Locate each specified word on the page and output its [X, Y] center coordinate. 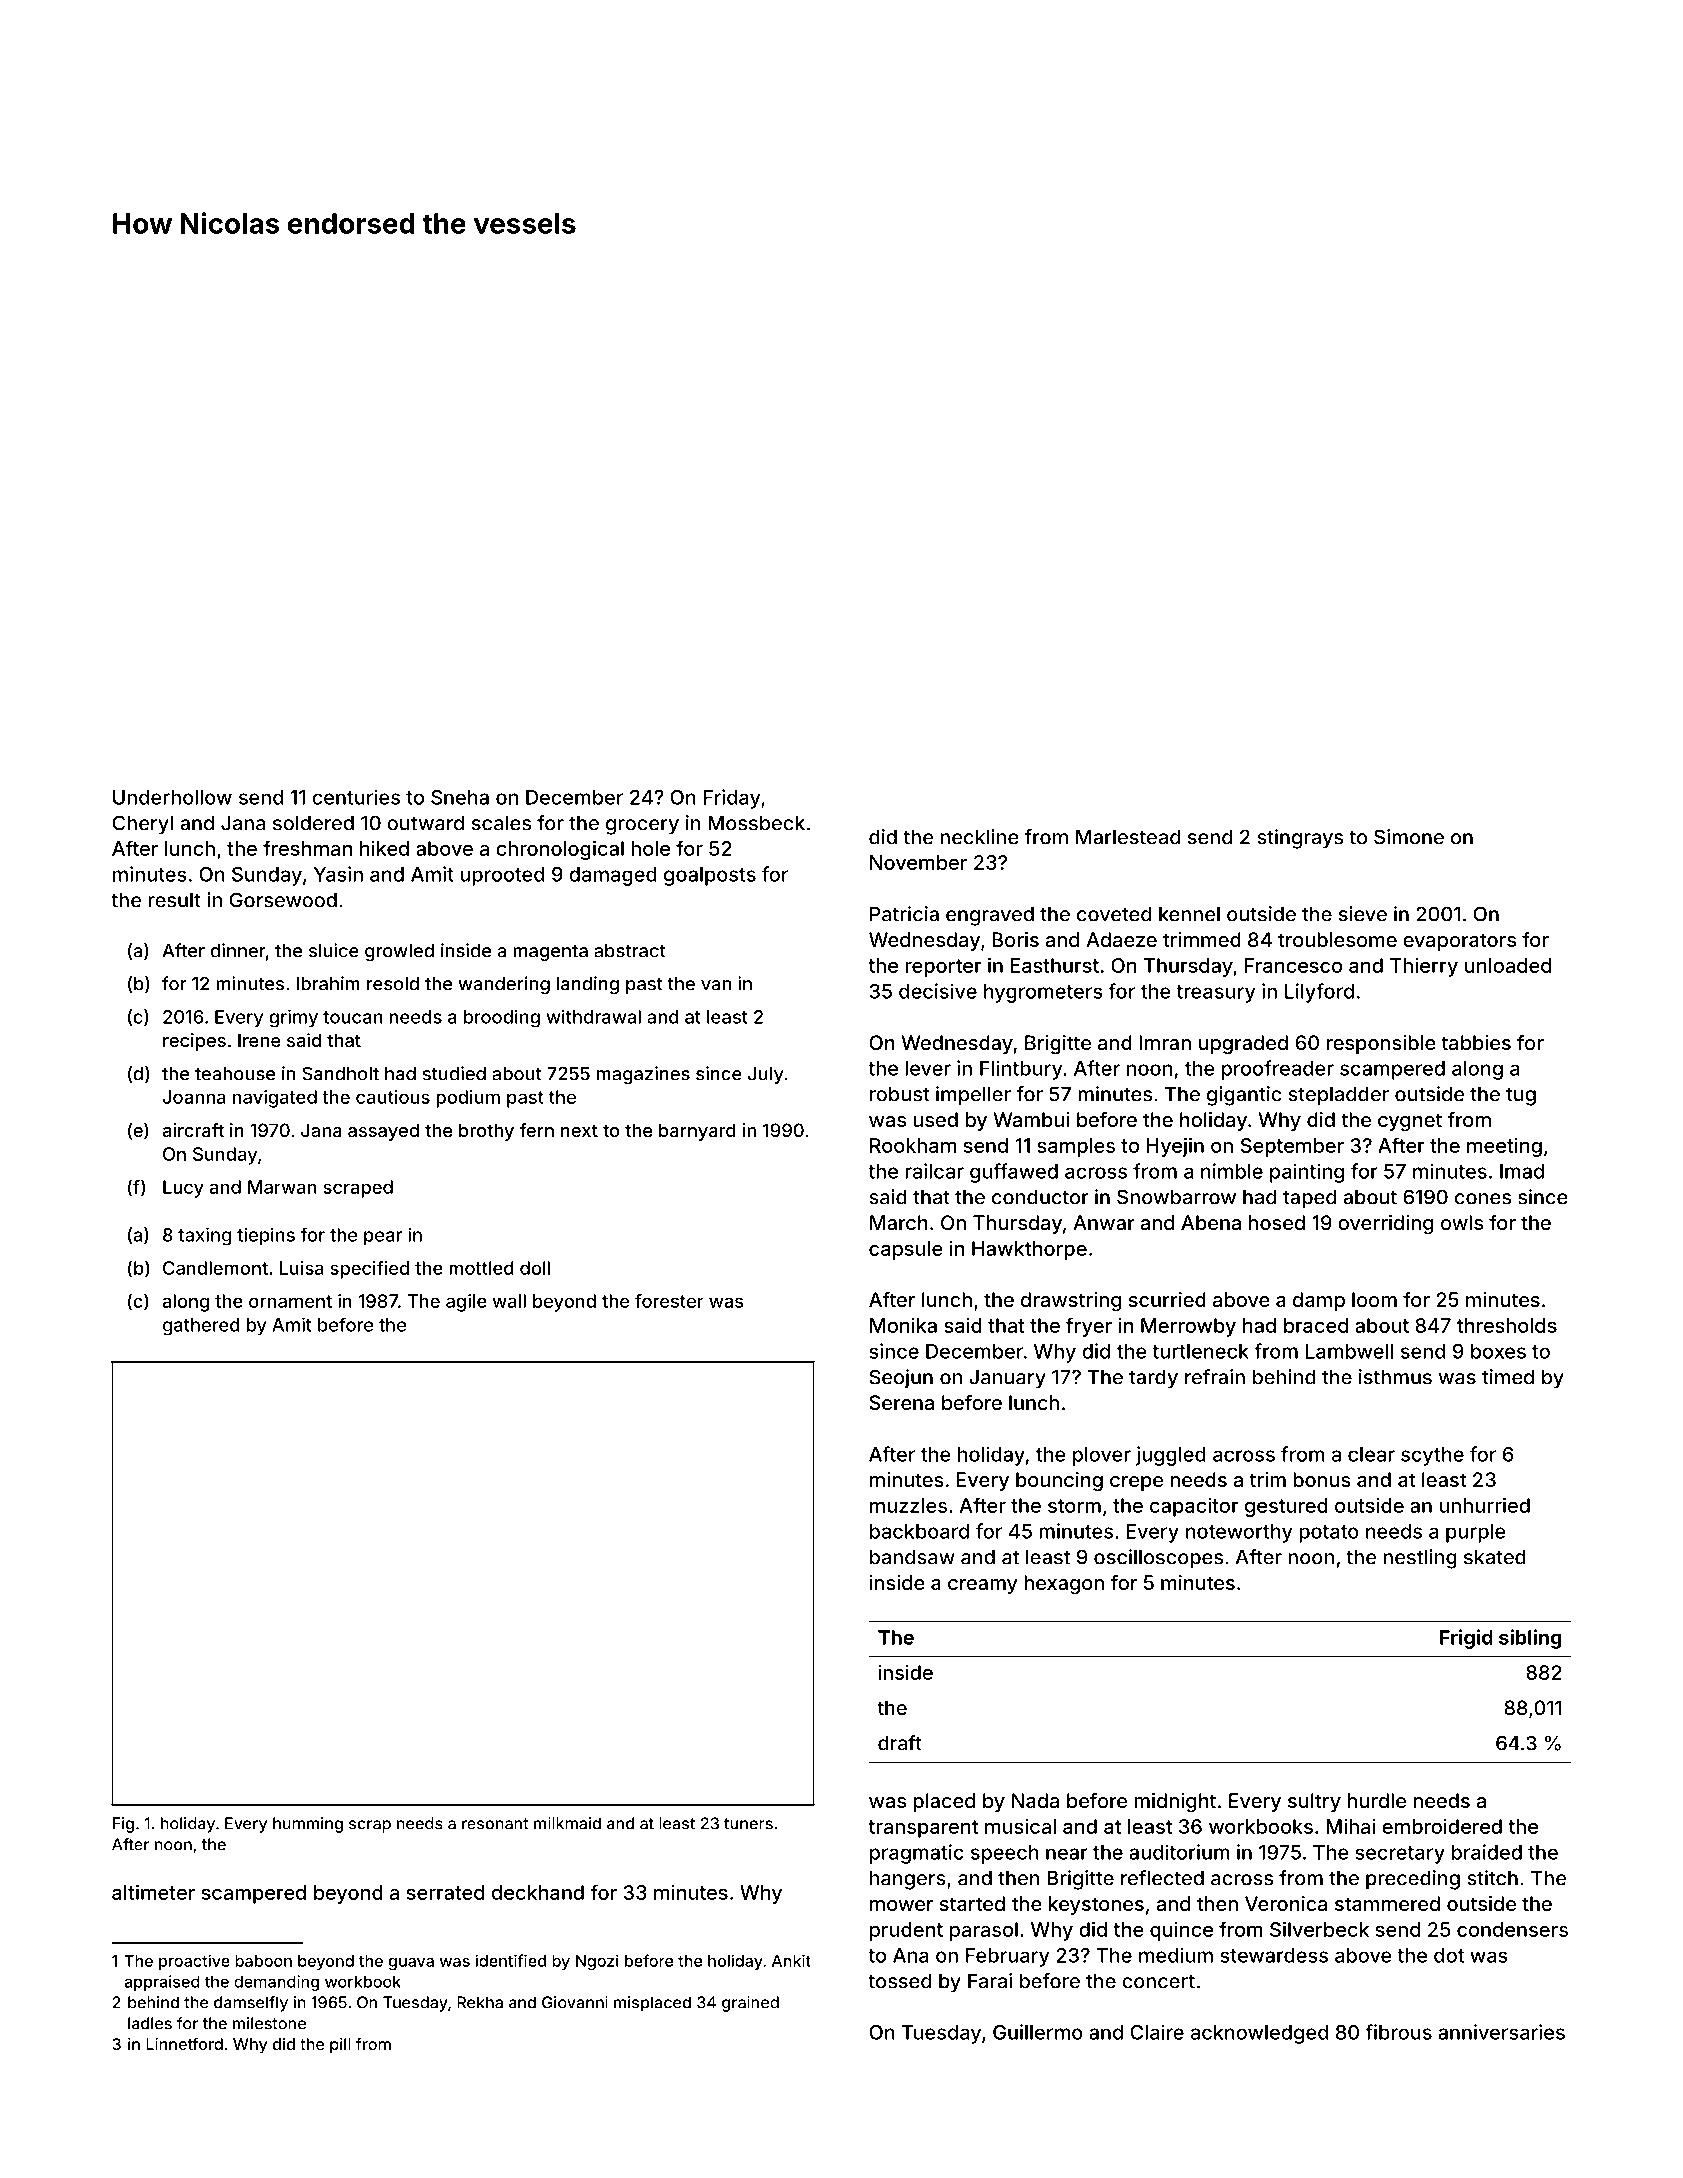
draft [899, 1743]
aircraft [193, 1130]
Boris [1015, 939]
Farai [990, 1981]
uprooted [502, 876]
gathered [201, 1327]
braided [1487, 1852]
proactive [194, 1962]
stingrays [1300, 839]
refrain [1215, 1377]
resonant [495, 1824]
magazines [643, 1075]
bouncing [1059, 1482]
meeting [1504, 1147]
